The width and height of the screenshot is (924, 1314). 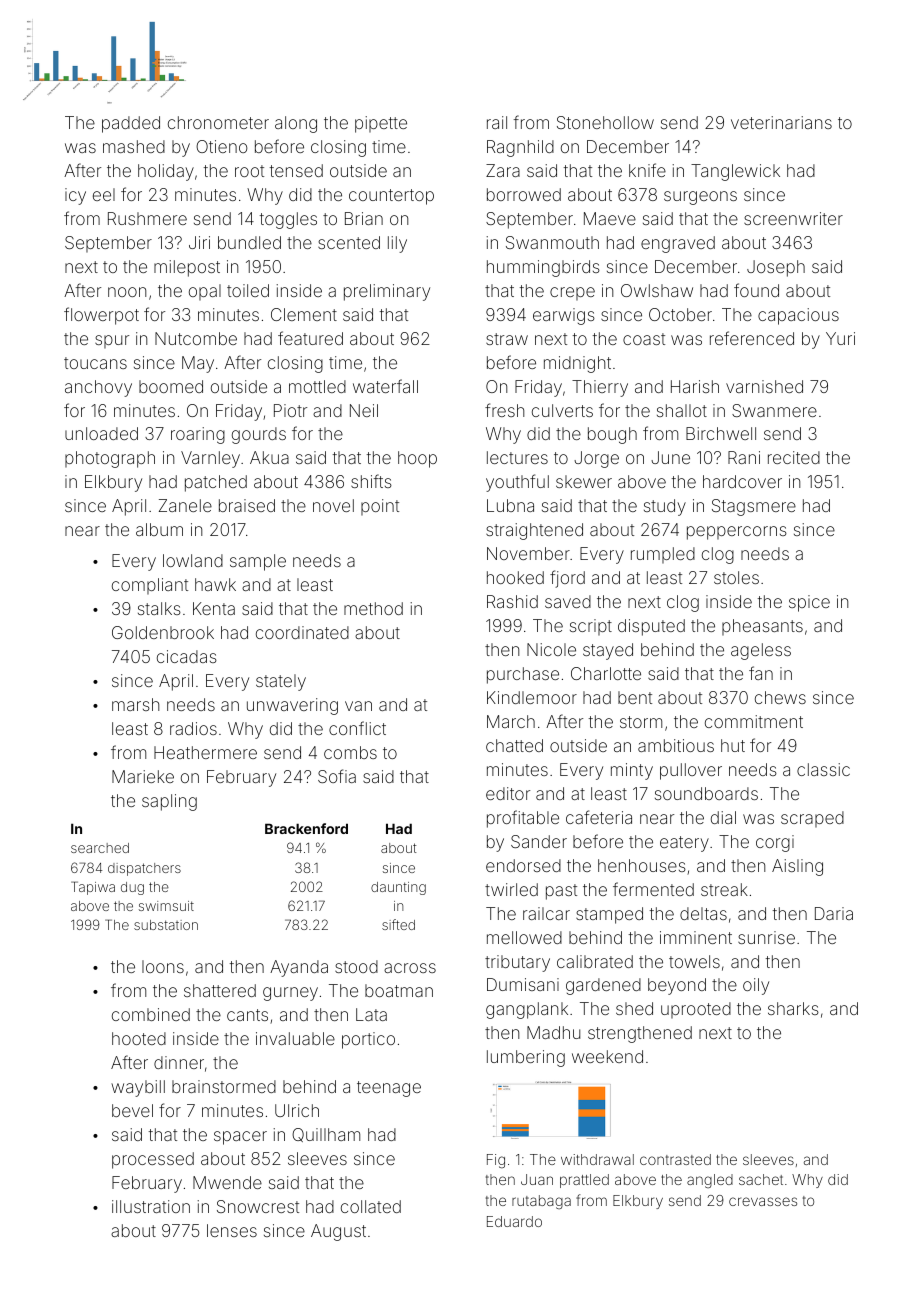 I want to click on Ragnhild, so click(x=520, y=148).
